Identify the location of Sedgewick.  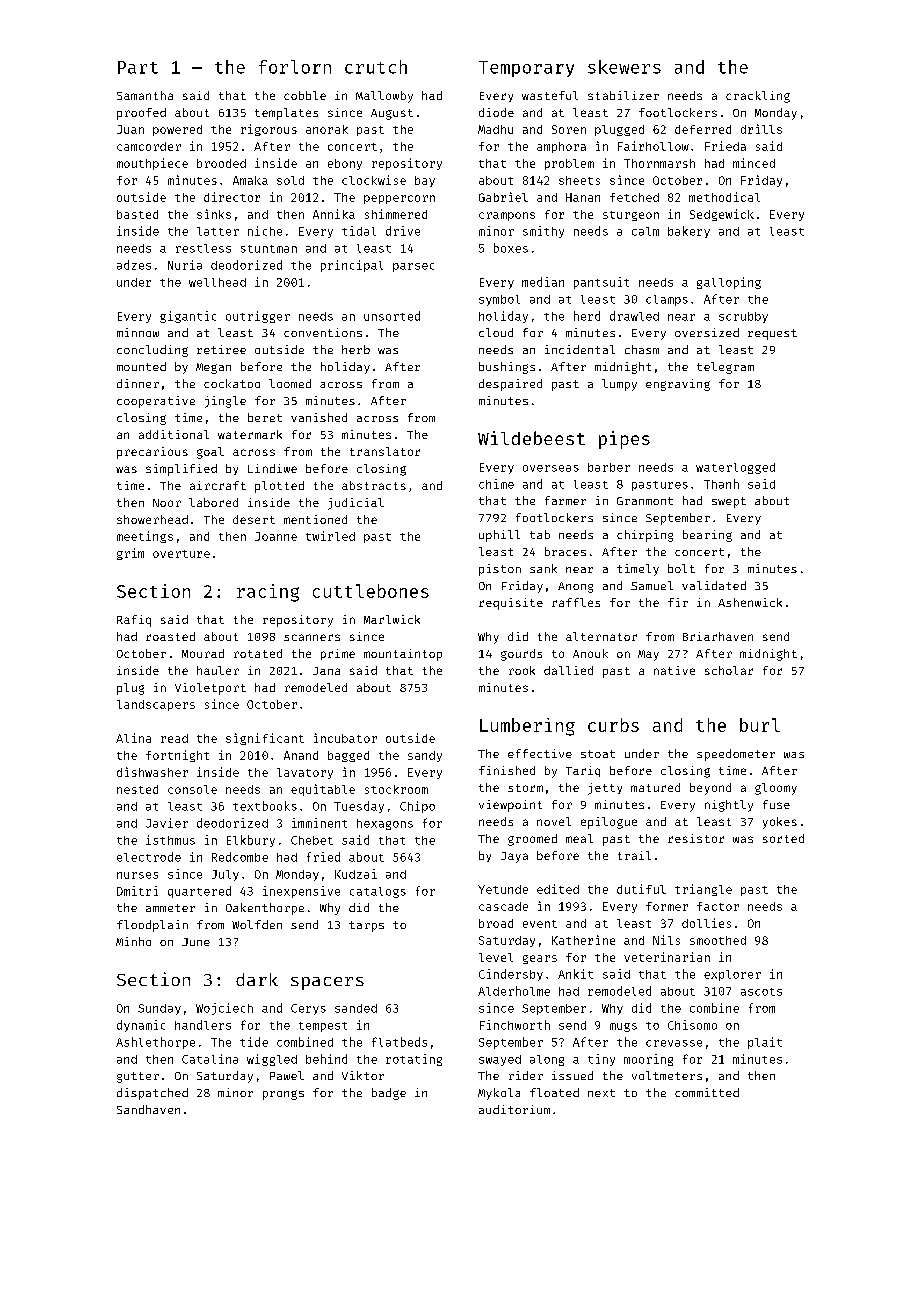
(722, 215).
